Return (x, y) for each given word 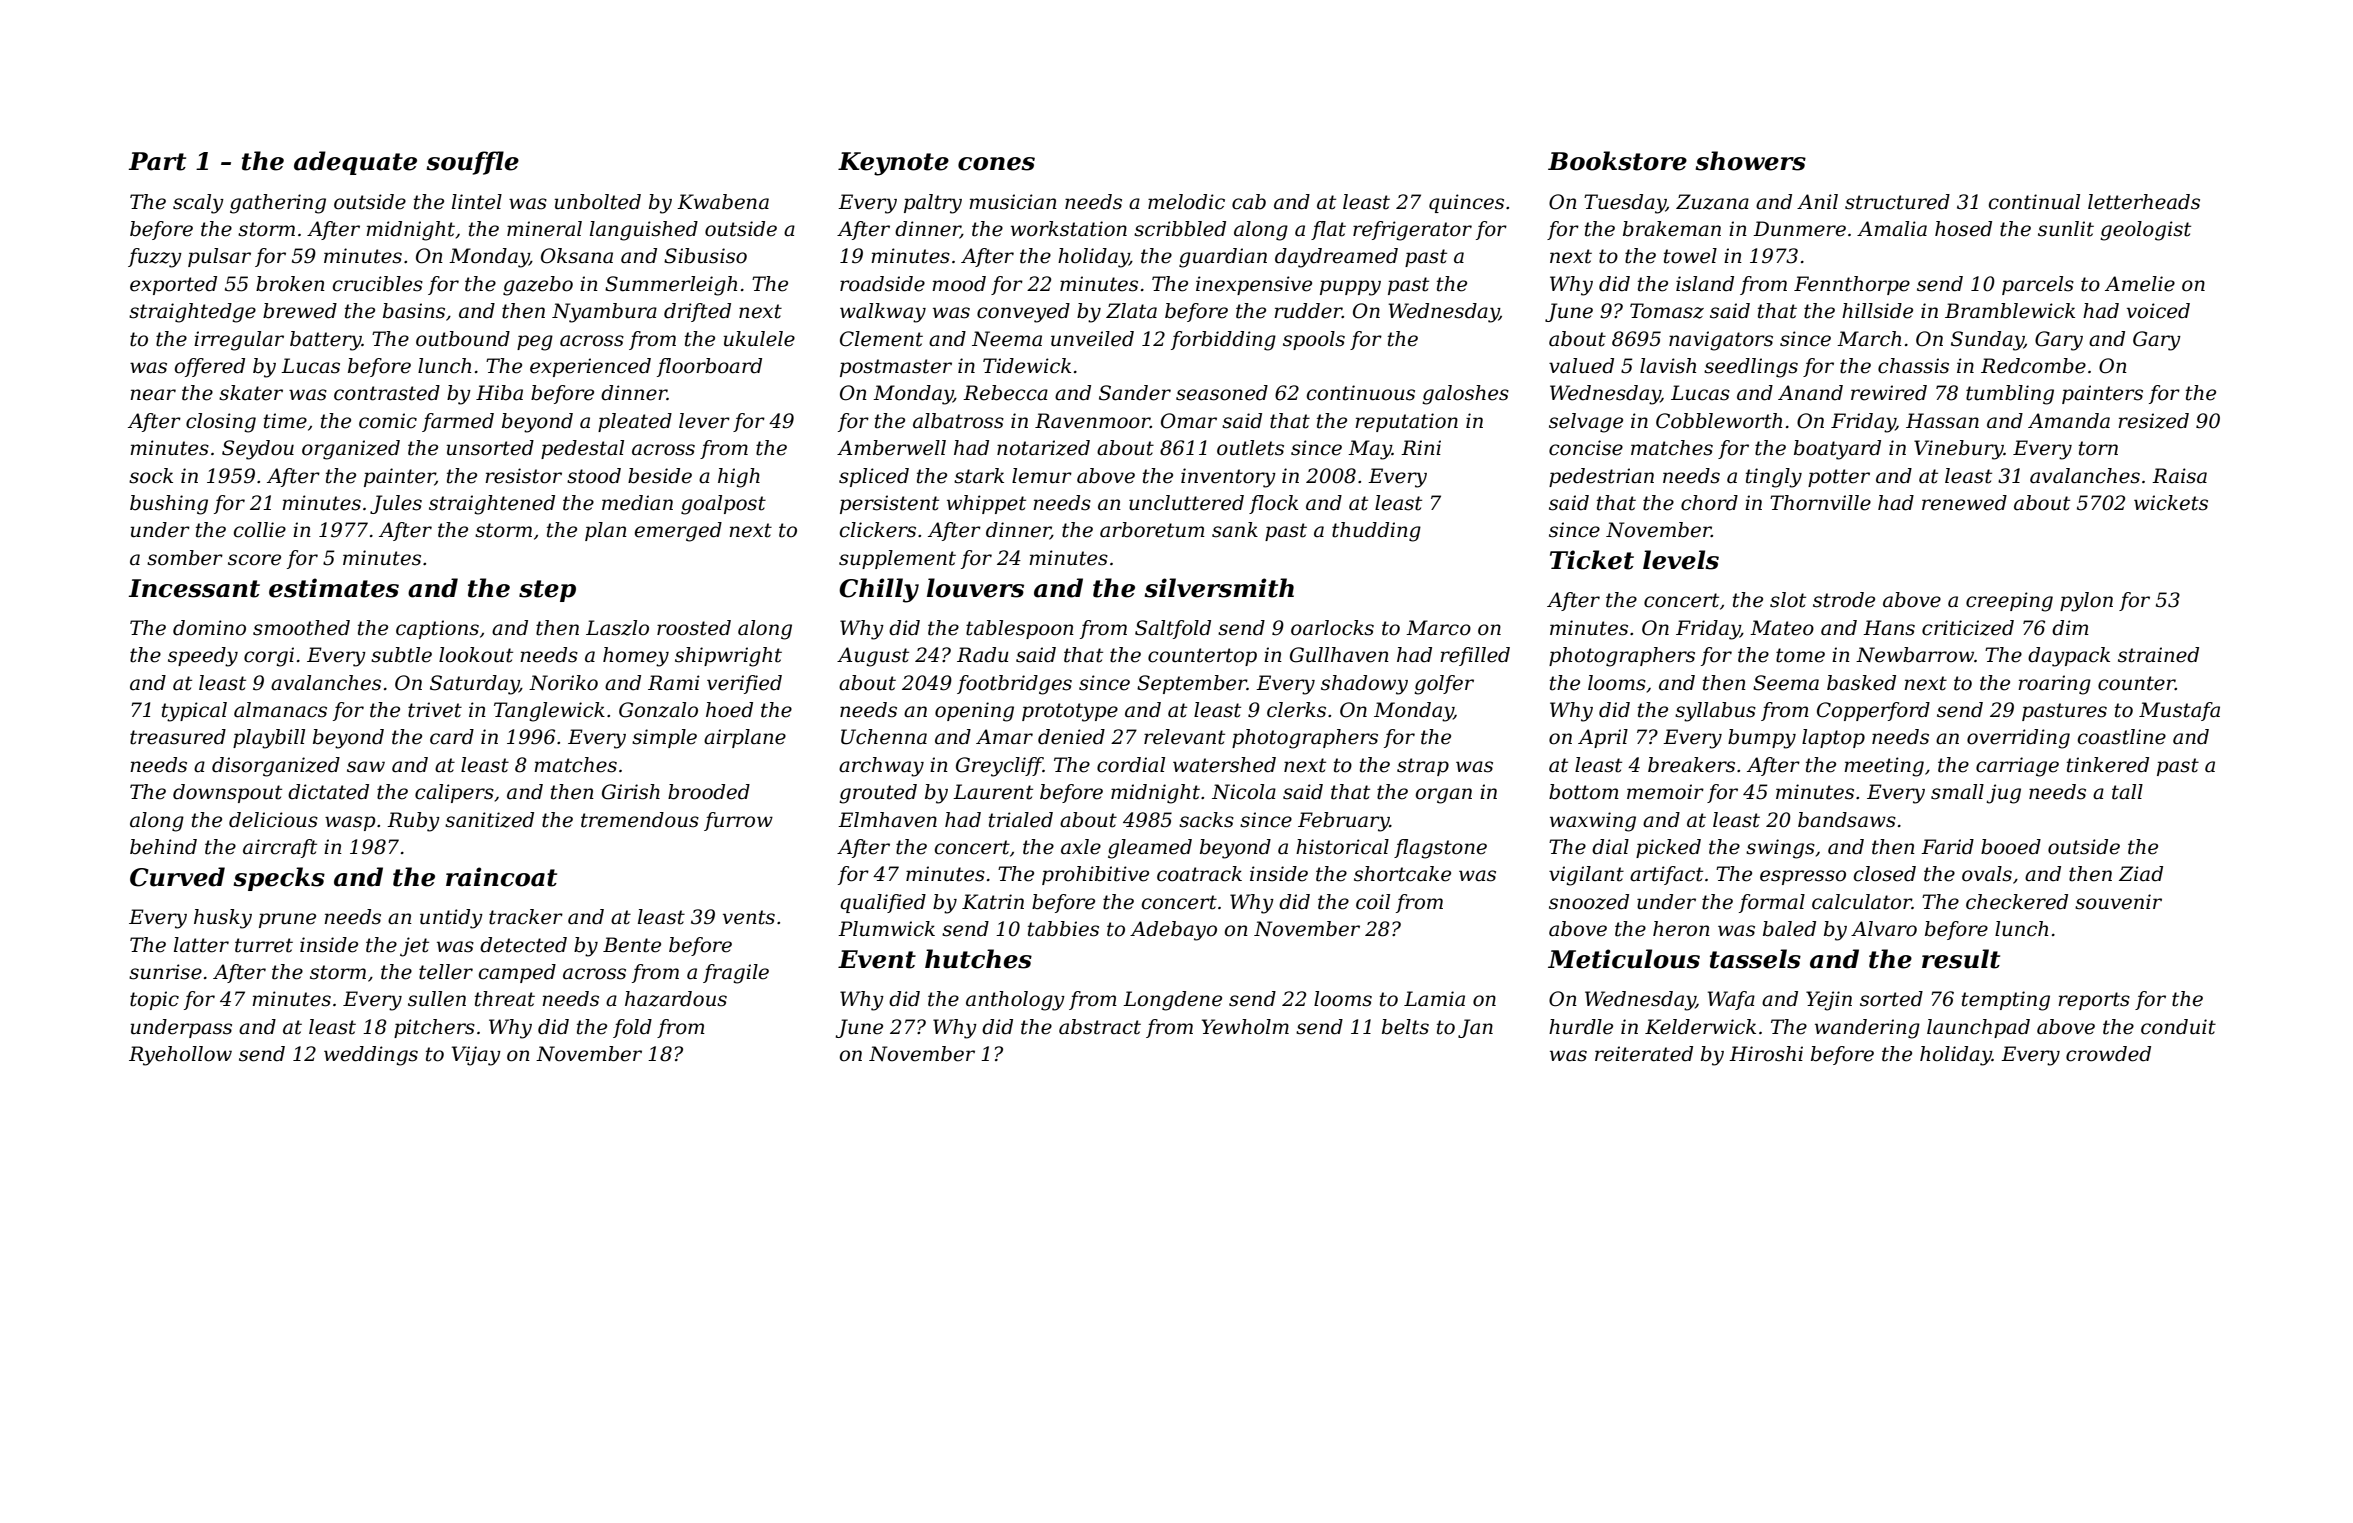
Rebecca (1005, 393)
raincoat (501, 877)
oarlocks (1332, 628)
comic (388, 421)
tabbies (1063, 929)
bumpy (1762, 739)
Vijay (476, 1056)
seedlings (1751, 368)
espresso (1803, 877)
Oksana (577, 256)
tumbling (2010, 395)
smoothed (301, 628)
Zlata (1131, 311)
